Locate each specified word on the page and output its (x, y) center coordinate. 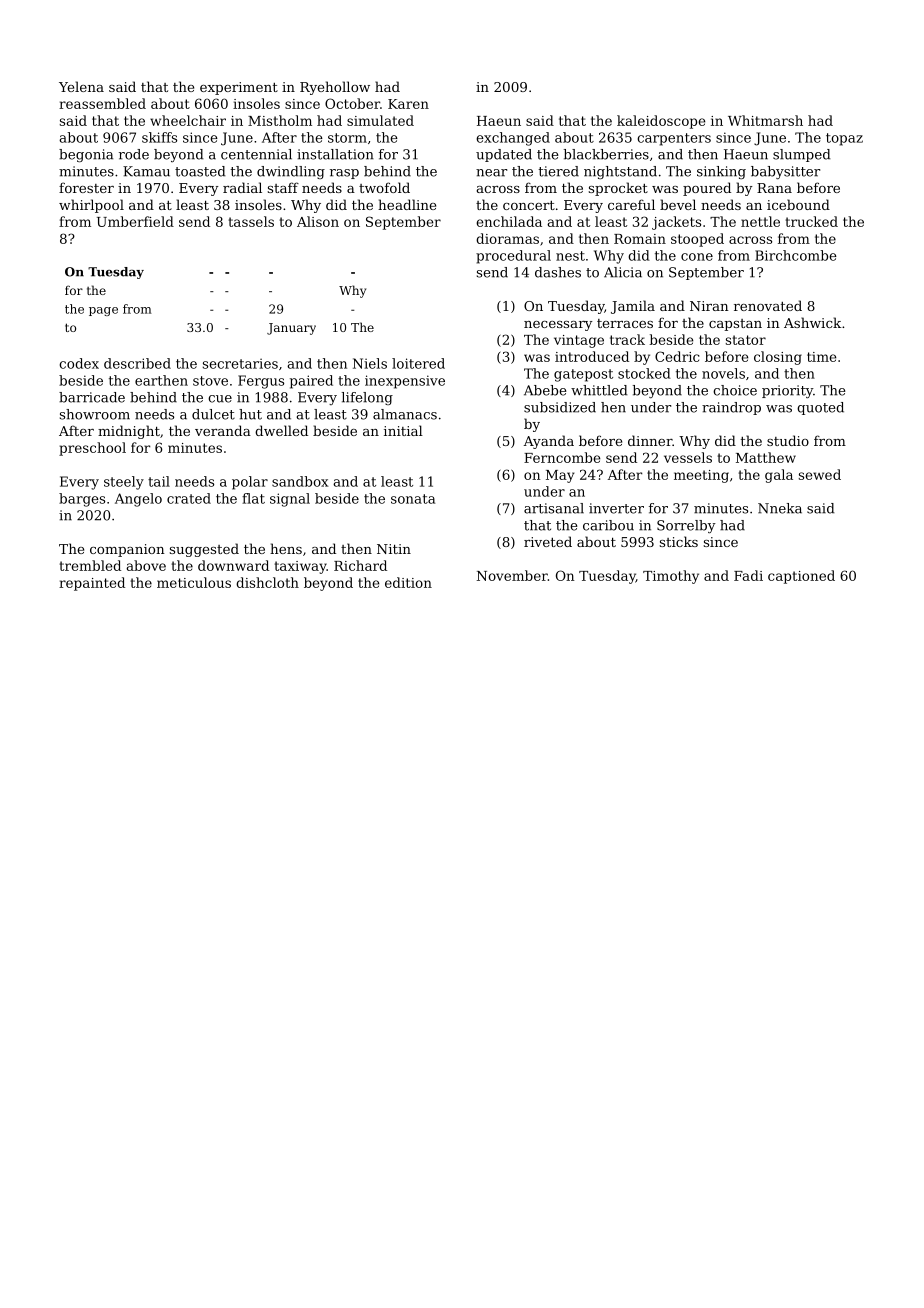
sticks (679, 541)
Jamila (633, 307)
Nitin (394, 549)
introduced (592, 356)
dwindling (291, 172)
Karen (408, 104)
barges (82, 500)
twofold (384, 187)
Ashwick (812, 322)
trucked (812, 221)
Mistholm (280, 120)
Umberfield (135, 221)
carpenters (674, 139)
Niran (709, 306)
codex (79, 363)
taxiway (301, 567)
